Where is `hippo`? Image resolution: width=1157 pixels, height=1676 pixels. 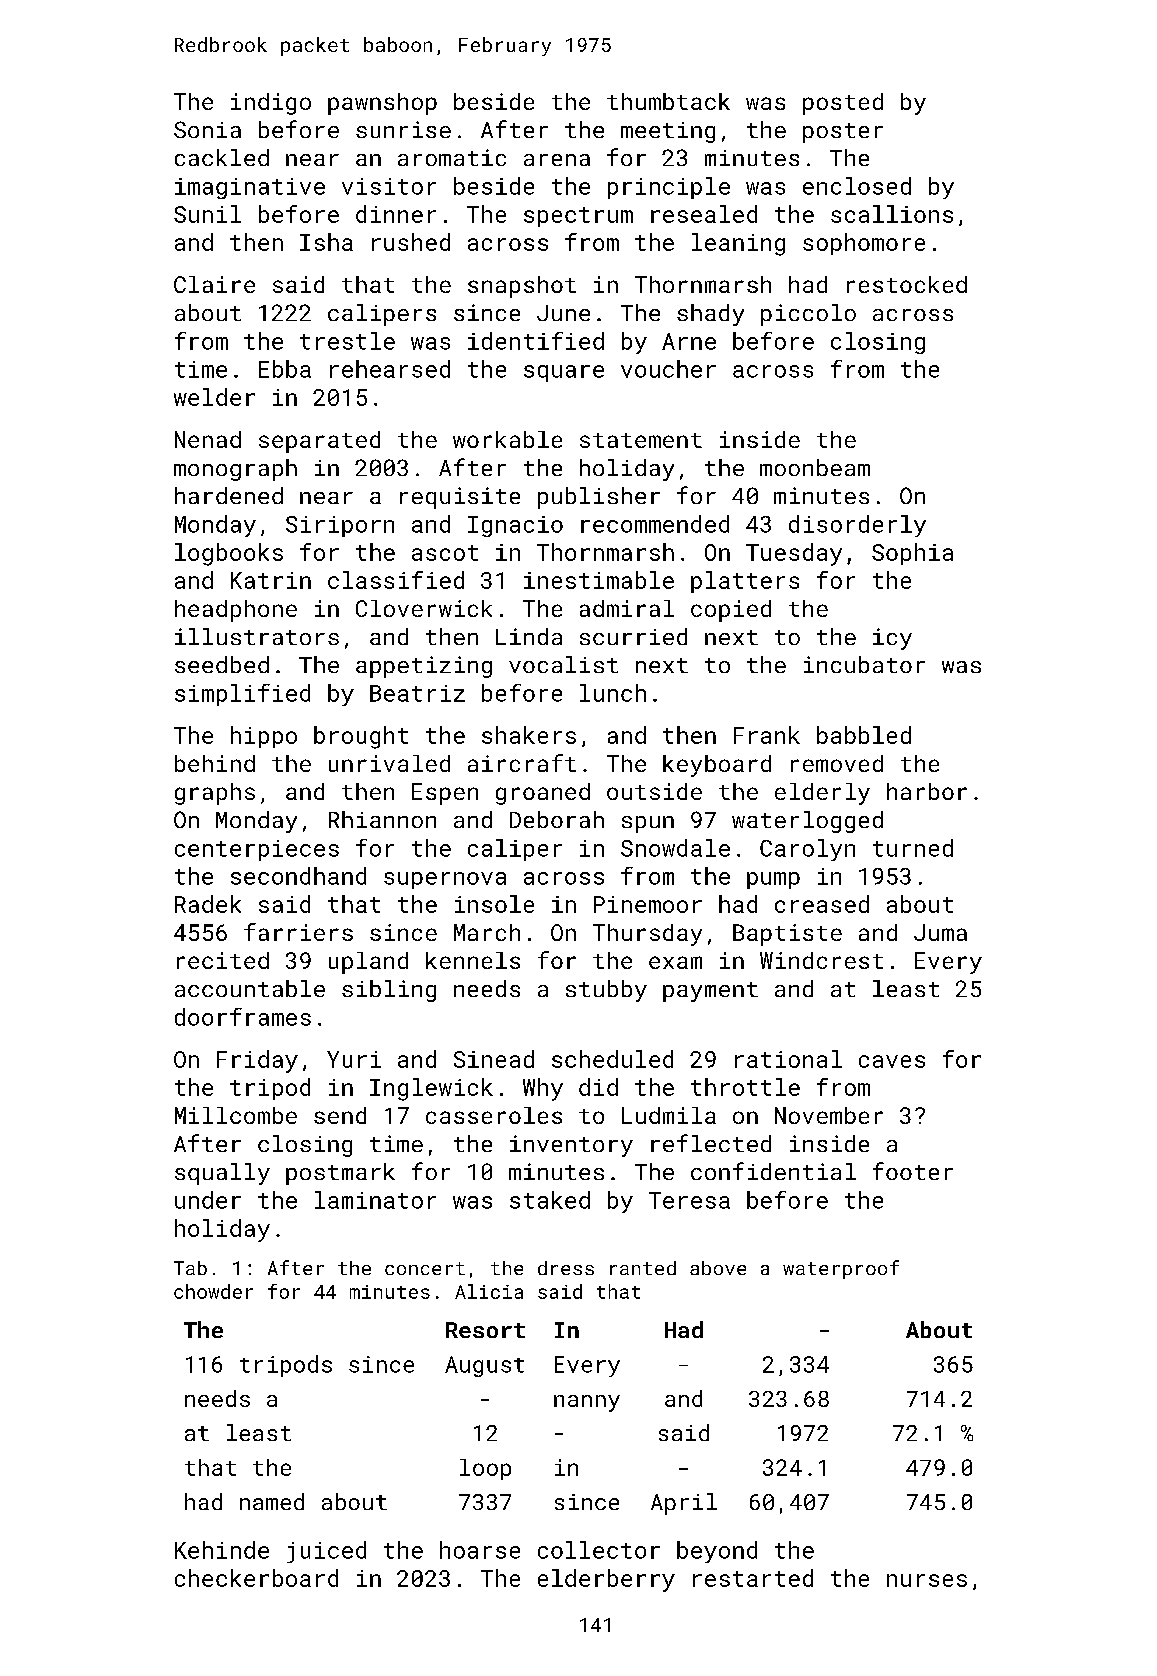 hippo is located at coordinates (264, 737).
